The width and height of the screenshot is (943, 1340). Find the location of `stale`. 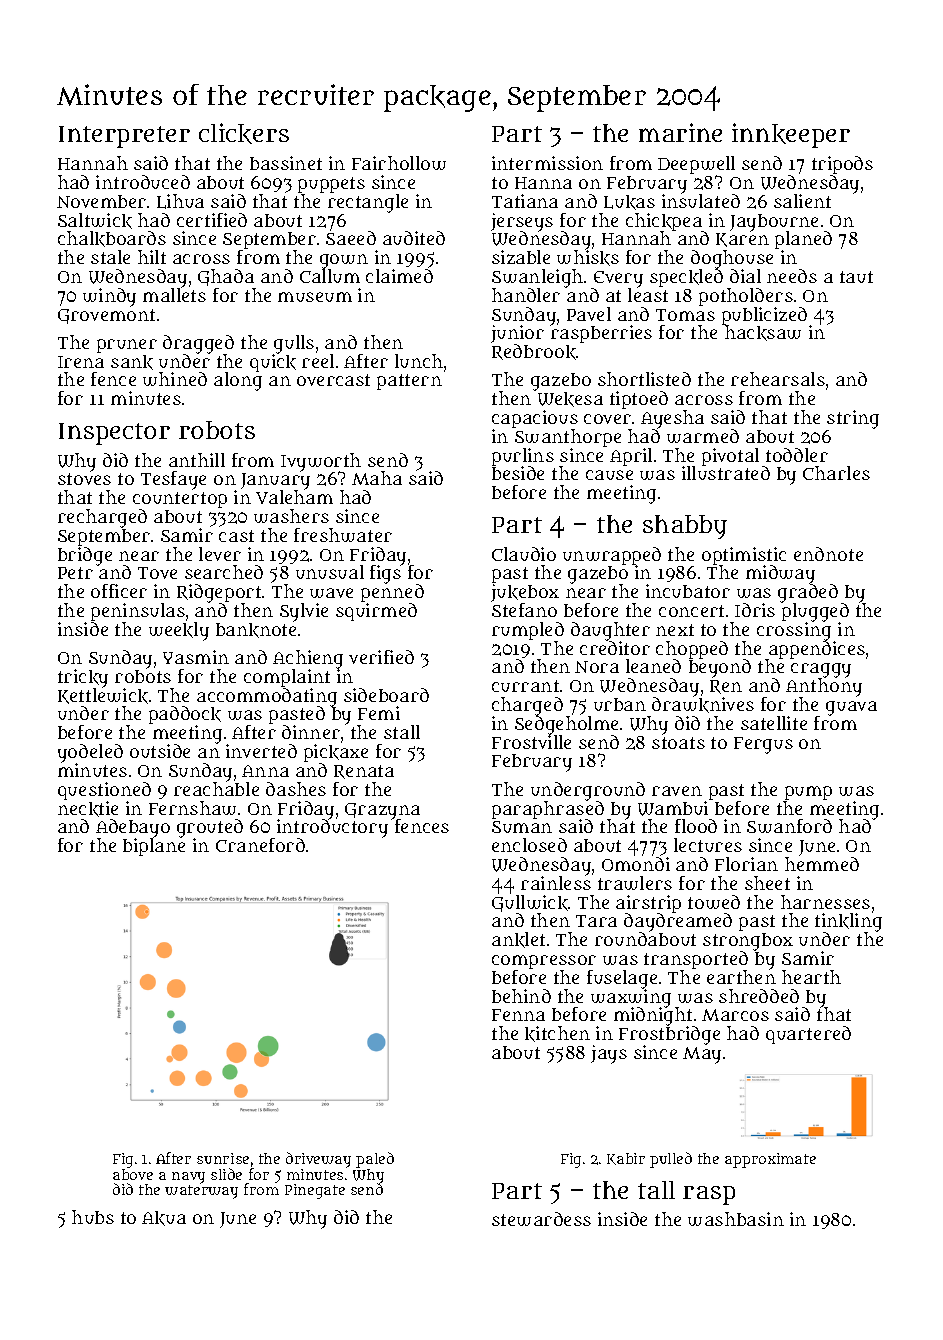

stale is located at coordinates (110, 257).
